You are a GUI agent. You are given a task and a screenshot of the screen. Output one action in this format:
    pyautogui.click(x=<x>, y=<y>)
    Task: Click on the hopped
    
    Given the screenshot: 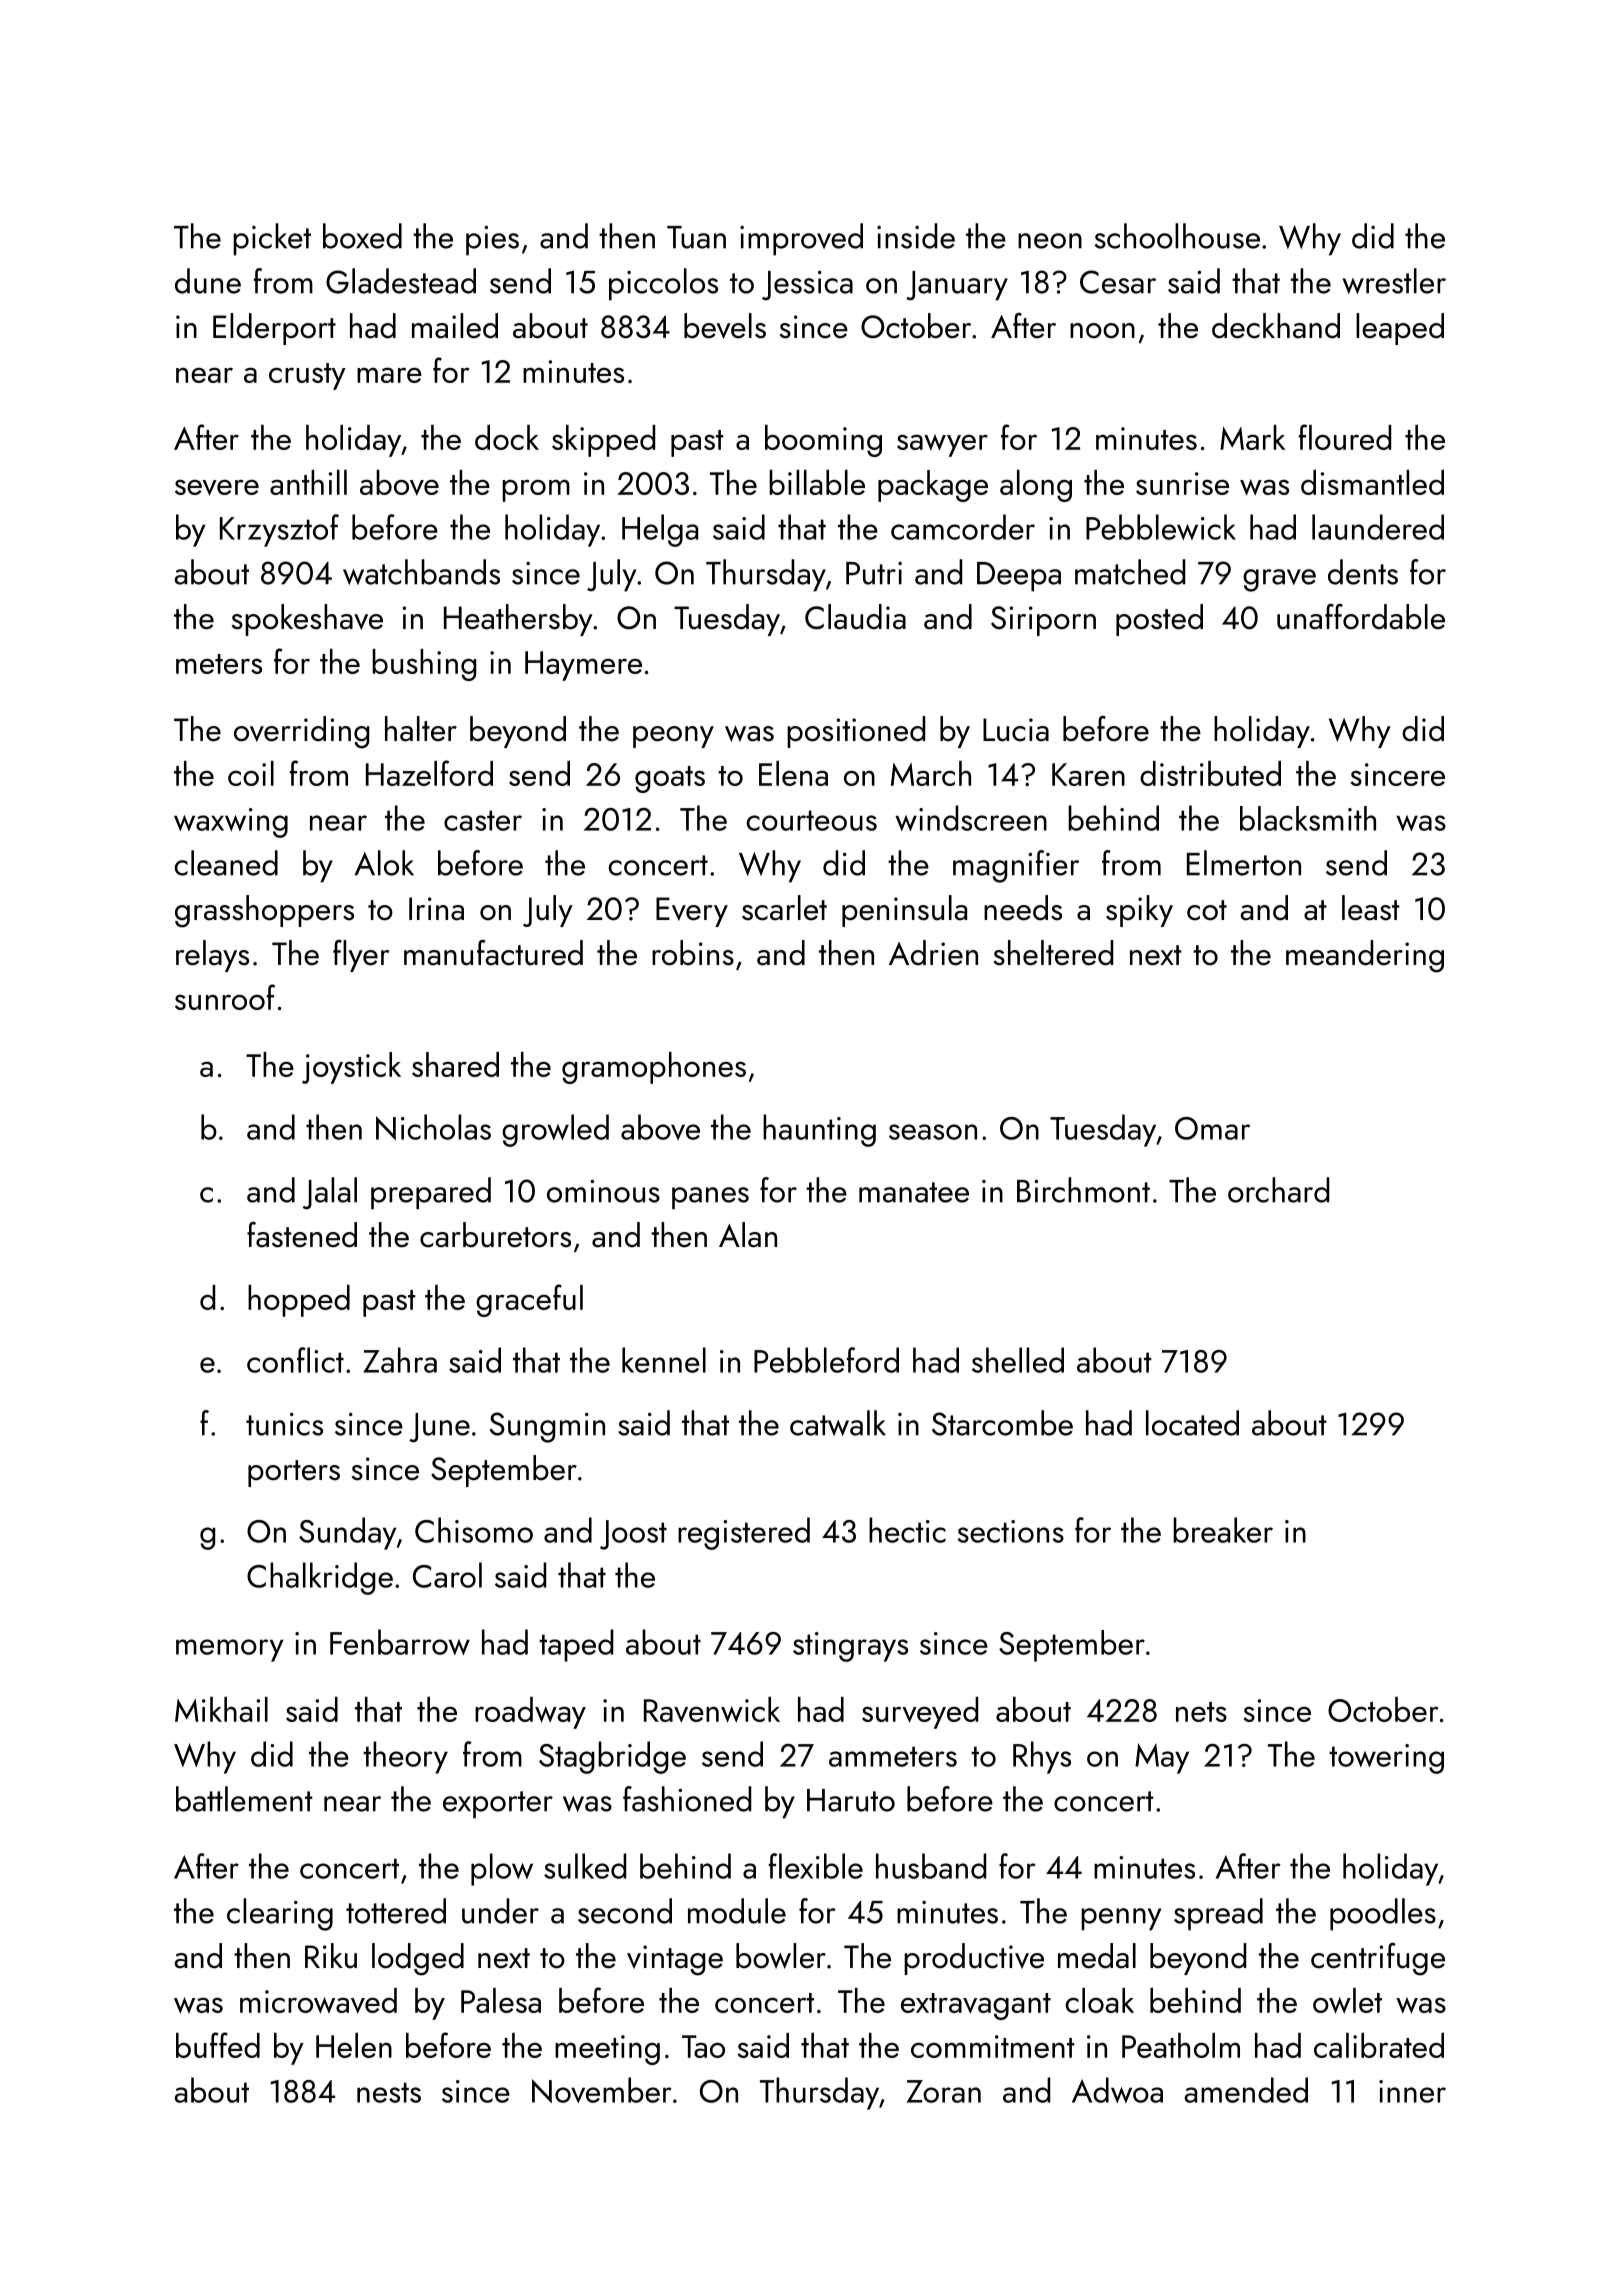 What is the action you would take?
    pyautogui.click(x=299, y=1301)
